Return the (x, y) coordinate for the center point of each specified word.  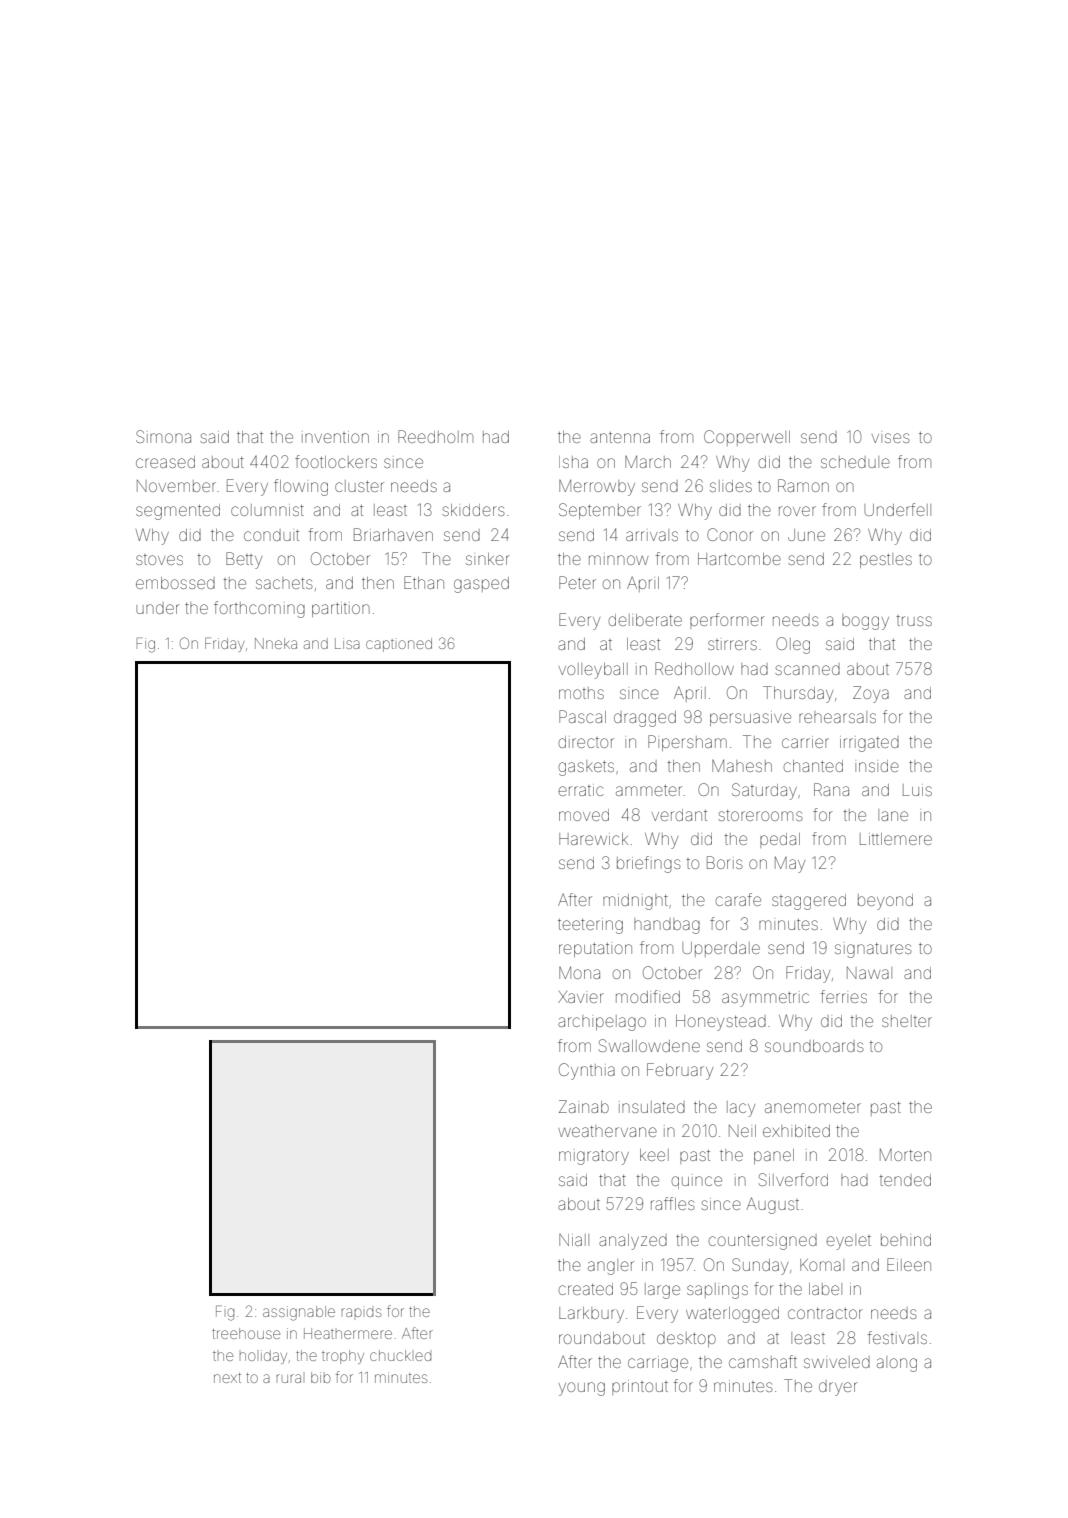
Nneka (276, 643)
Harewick (593, 839)
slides (731, 486)
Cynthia (587, 1071)
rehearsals (837, 717)
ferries (844, 996)
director (586, 742)
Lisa (347, 643)
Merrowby (597, 487)
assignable (299, 1313)
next (227, 1378)
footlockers (336, 461)
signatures (873, 950)
